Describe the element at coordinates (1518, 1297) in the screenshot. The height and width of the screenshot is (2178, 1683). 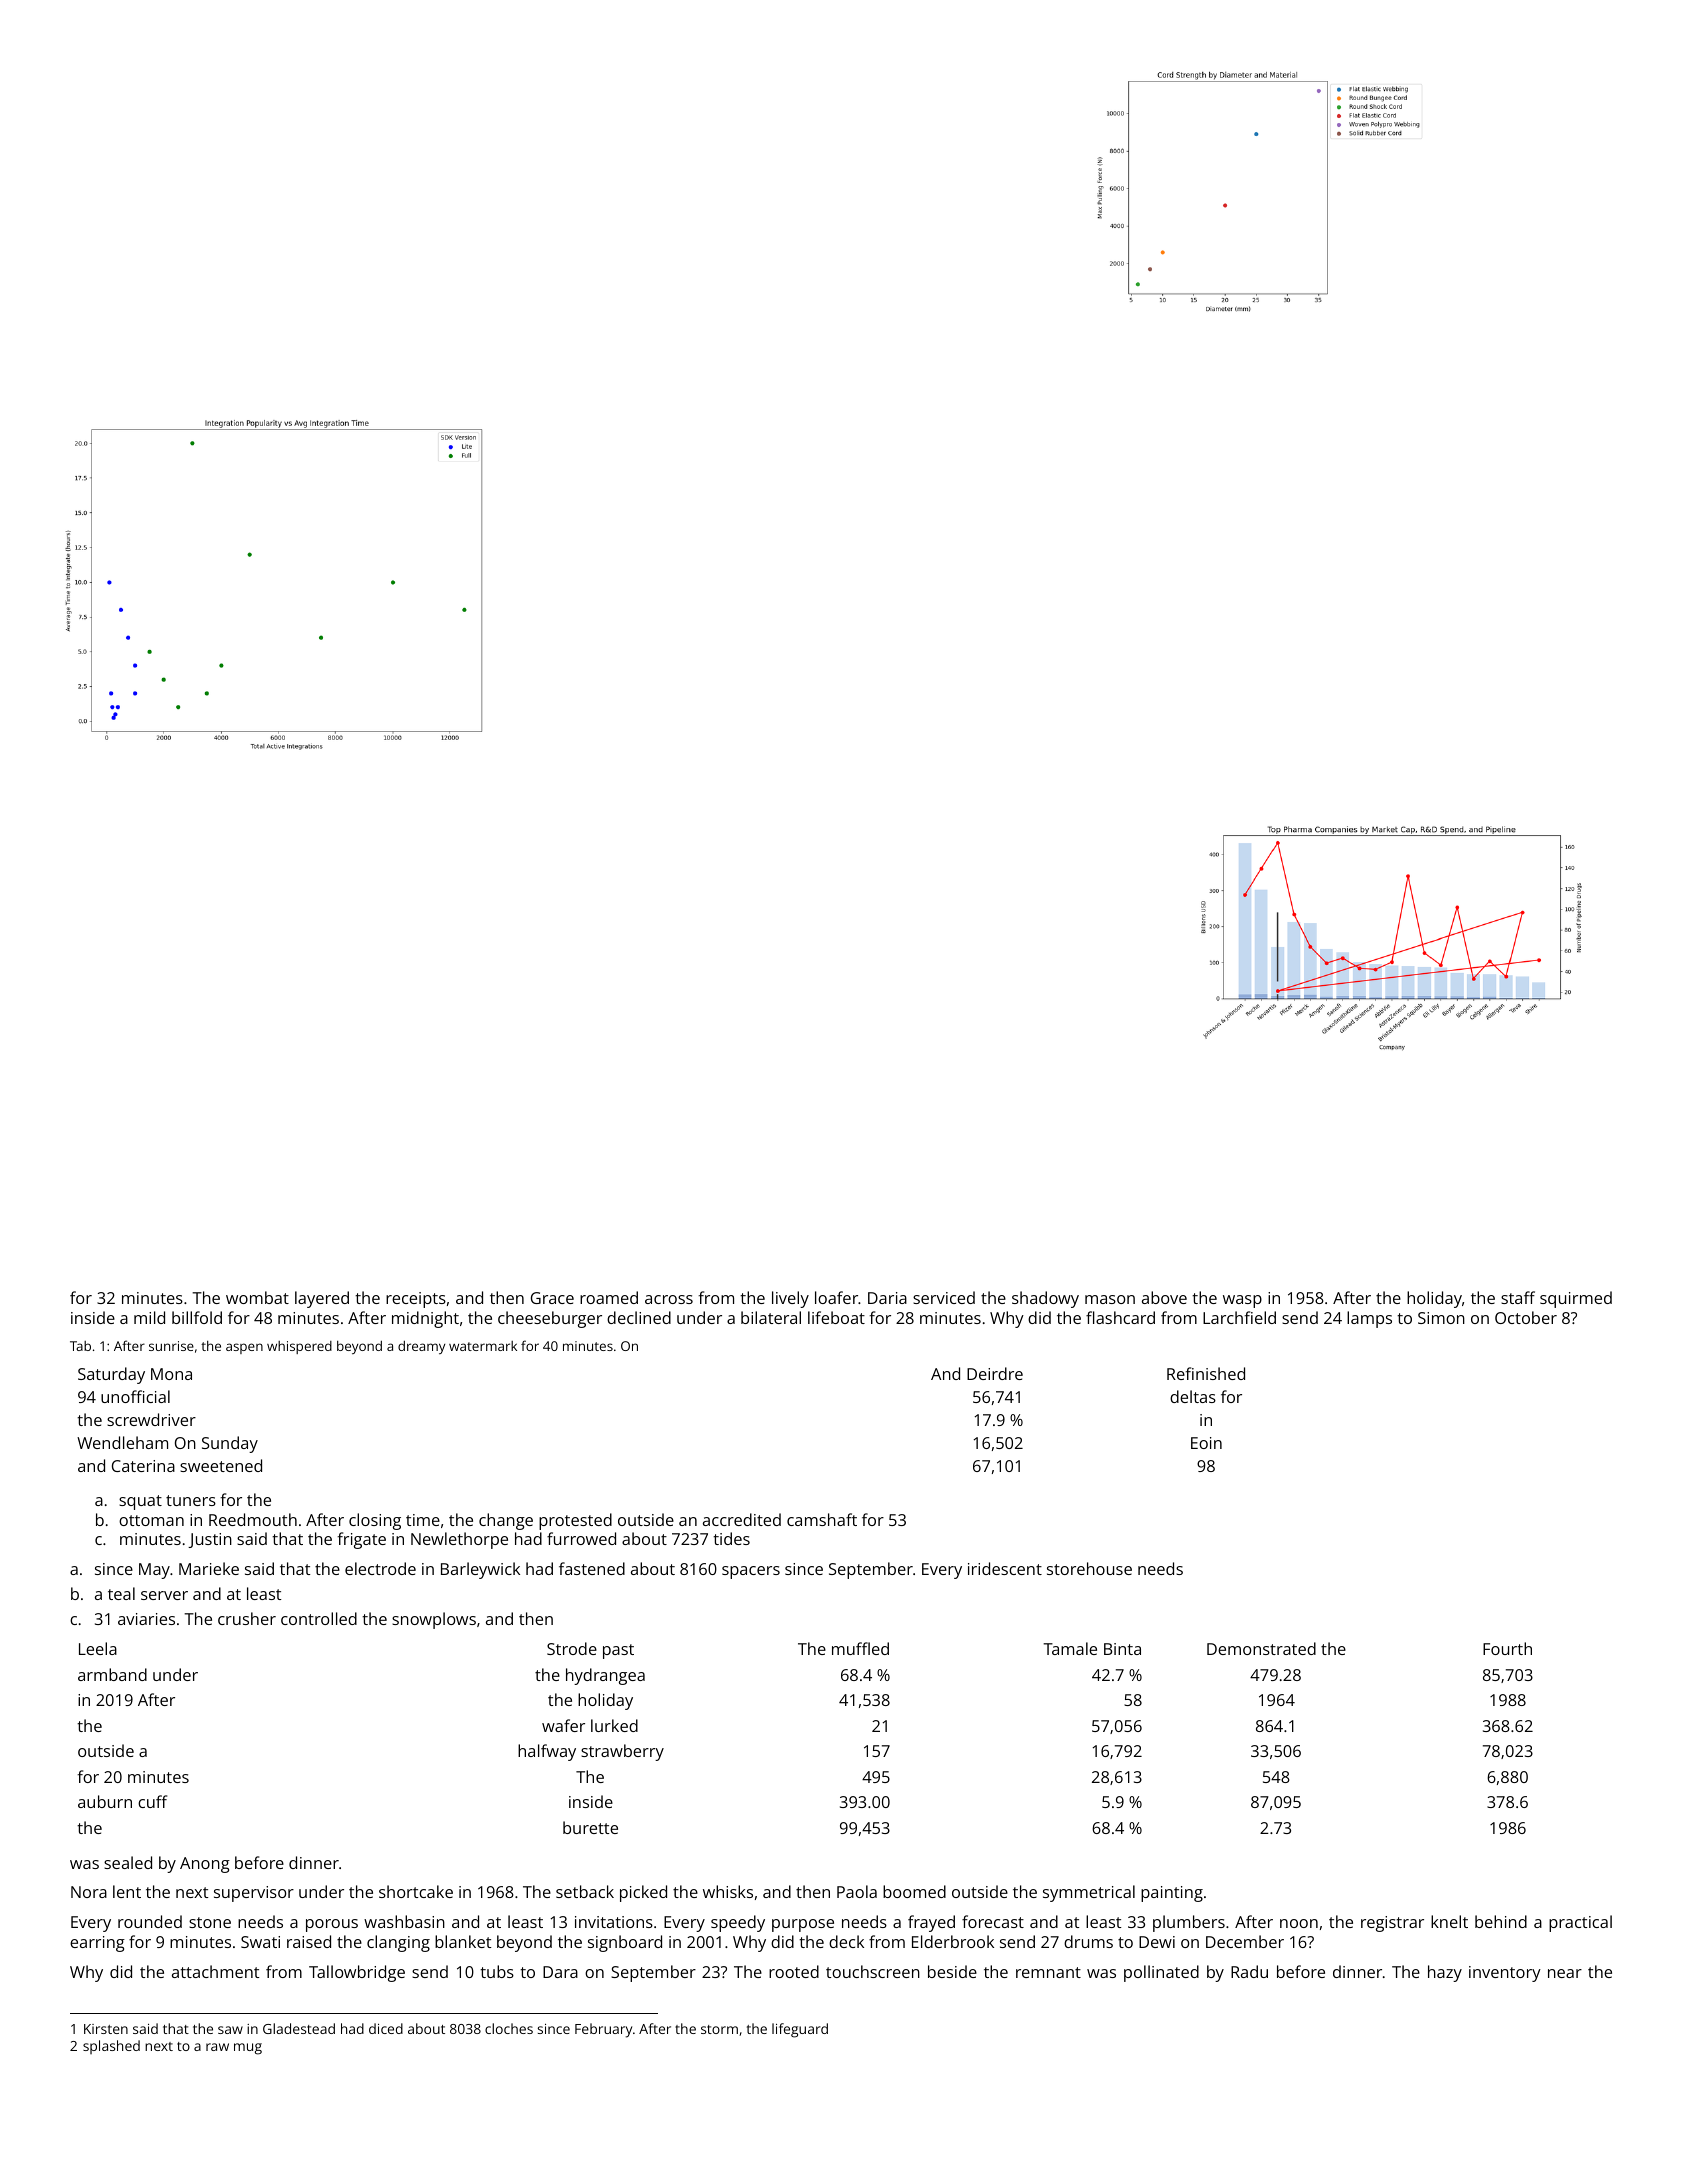
I see `staff` at that location.
